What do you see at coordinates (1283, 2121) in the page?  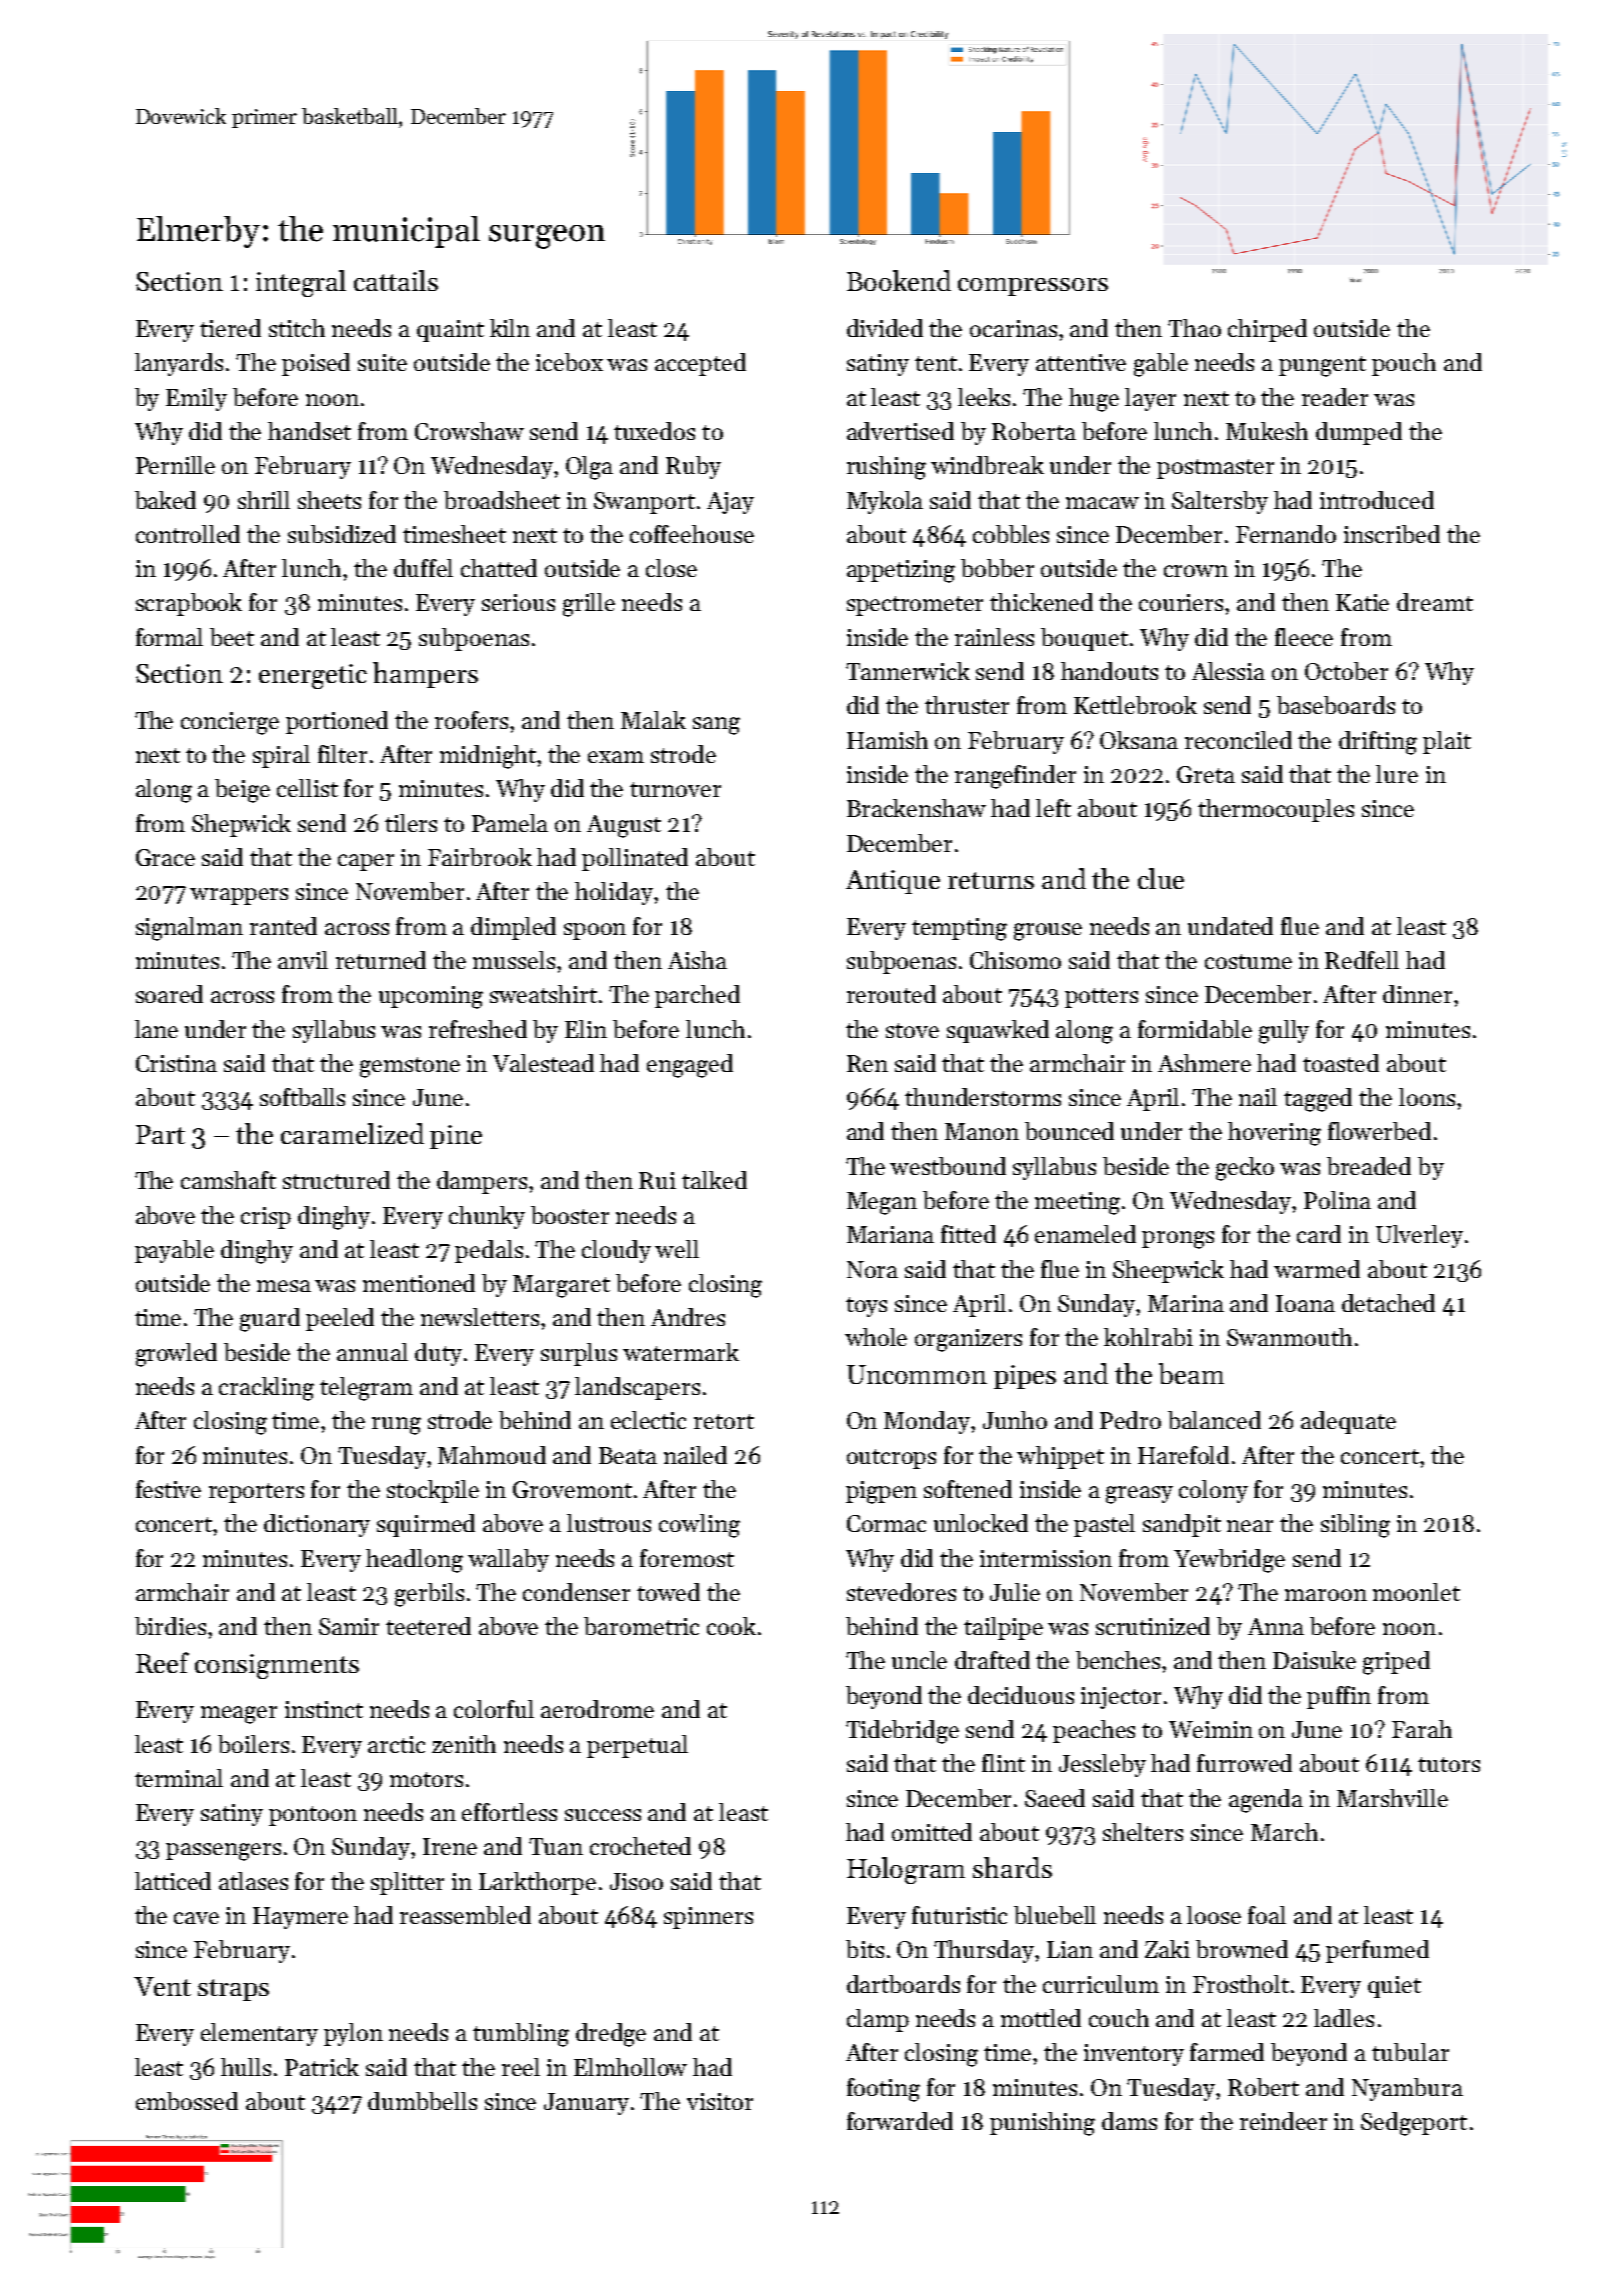 I see `reindeer` at bounding box center [1283, 2121].
